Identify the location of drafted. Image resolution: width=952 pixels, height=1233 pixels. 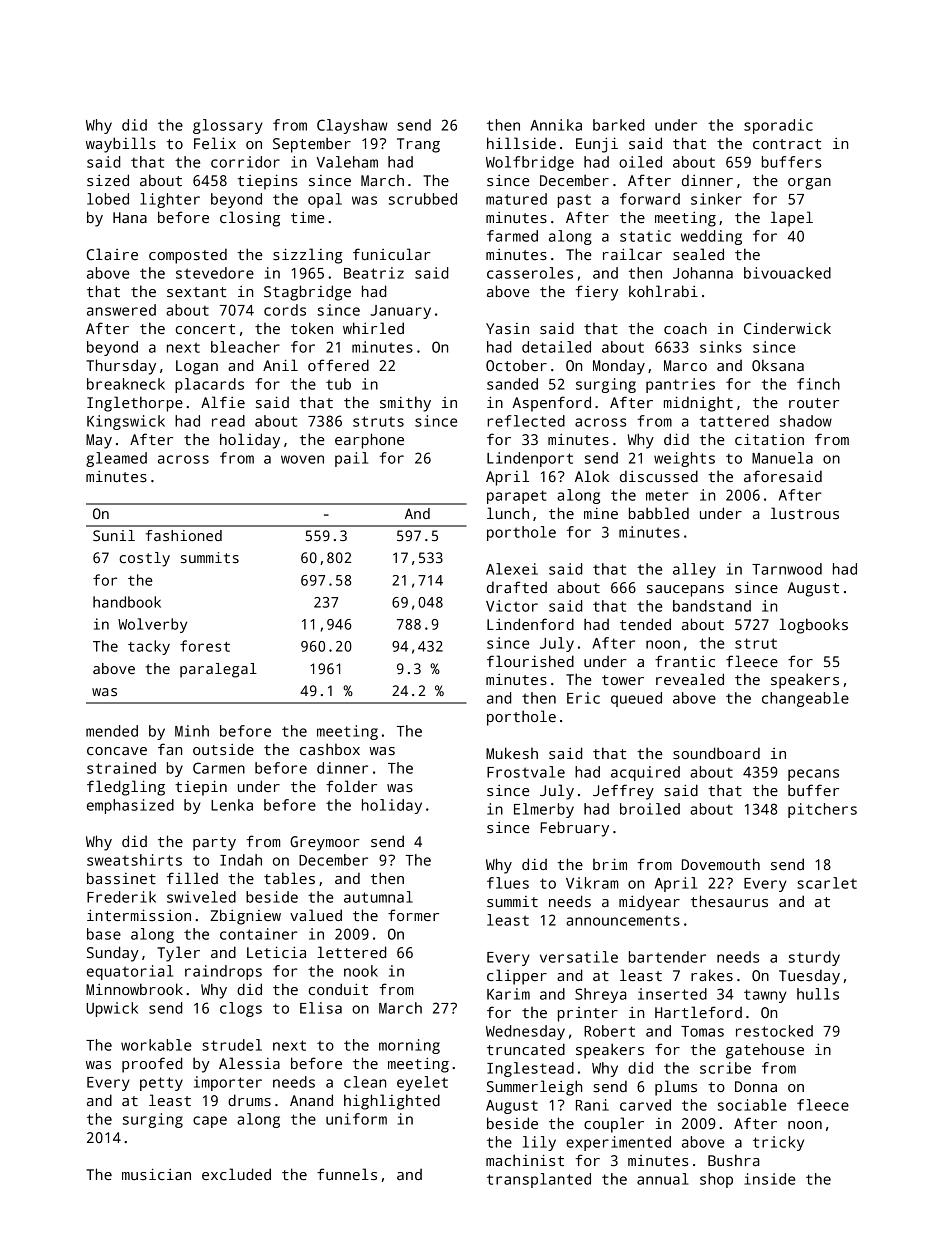
(517, 587).
